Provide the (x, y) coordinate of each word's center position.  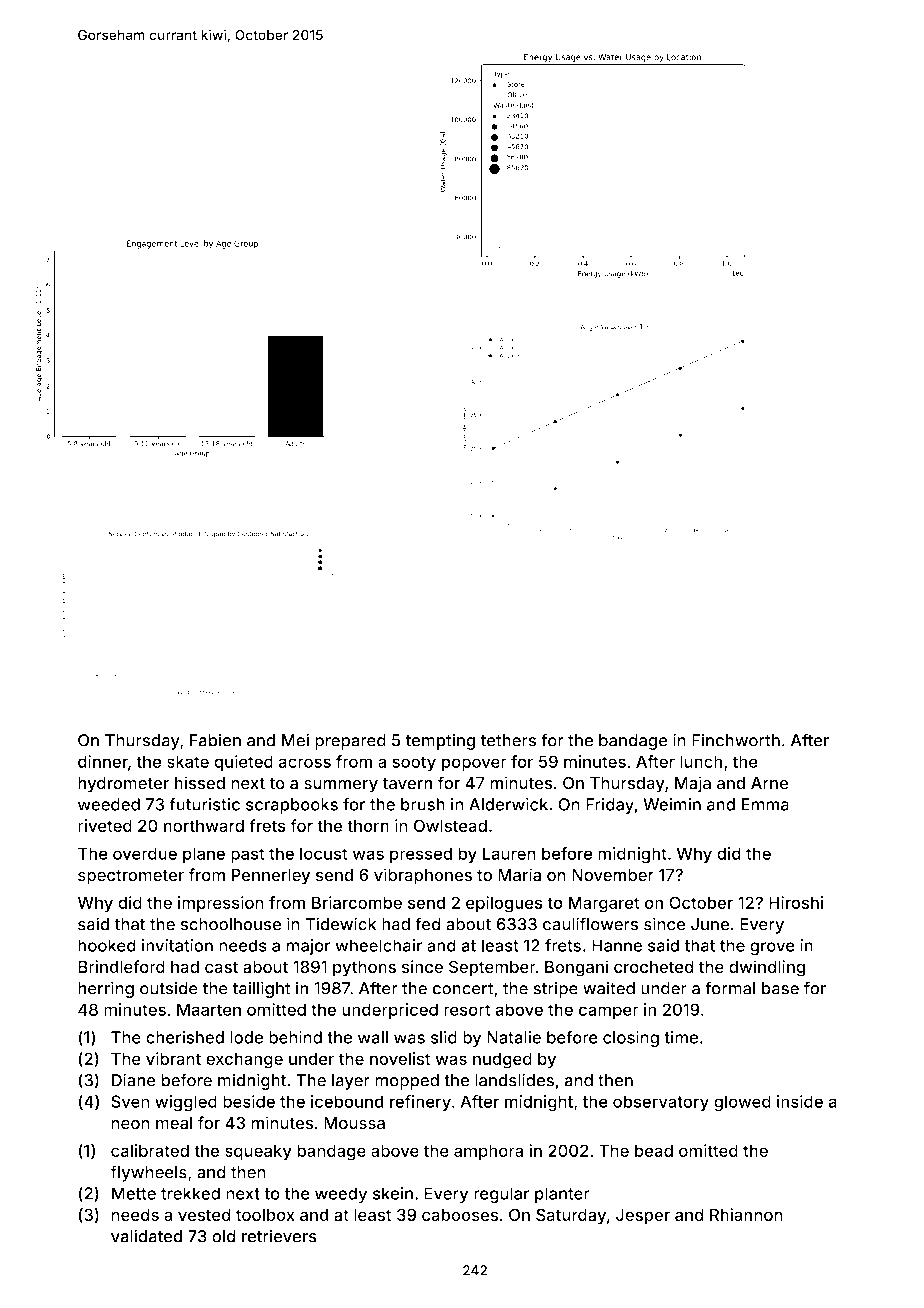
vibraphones (423, 876)
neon (130, 1124)
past (248, 855)
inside (800, 1101)
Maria (519, 875)
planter (562, 1195)
